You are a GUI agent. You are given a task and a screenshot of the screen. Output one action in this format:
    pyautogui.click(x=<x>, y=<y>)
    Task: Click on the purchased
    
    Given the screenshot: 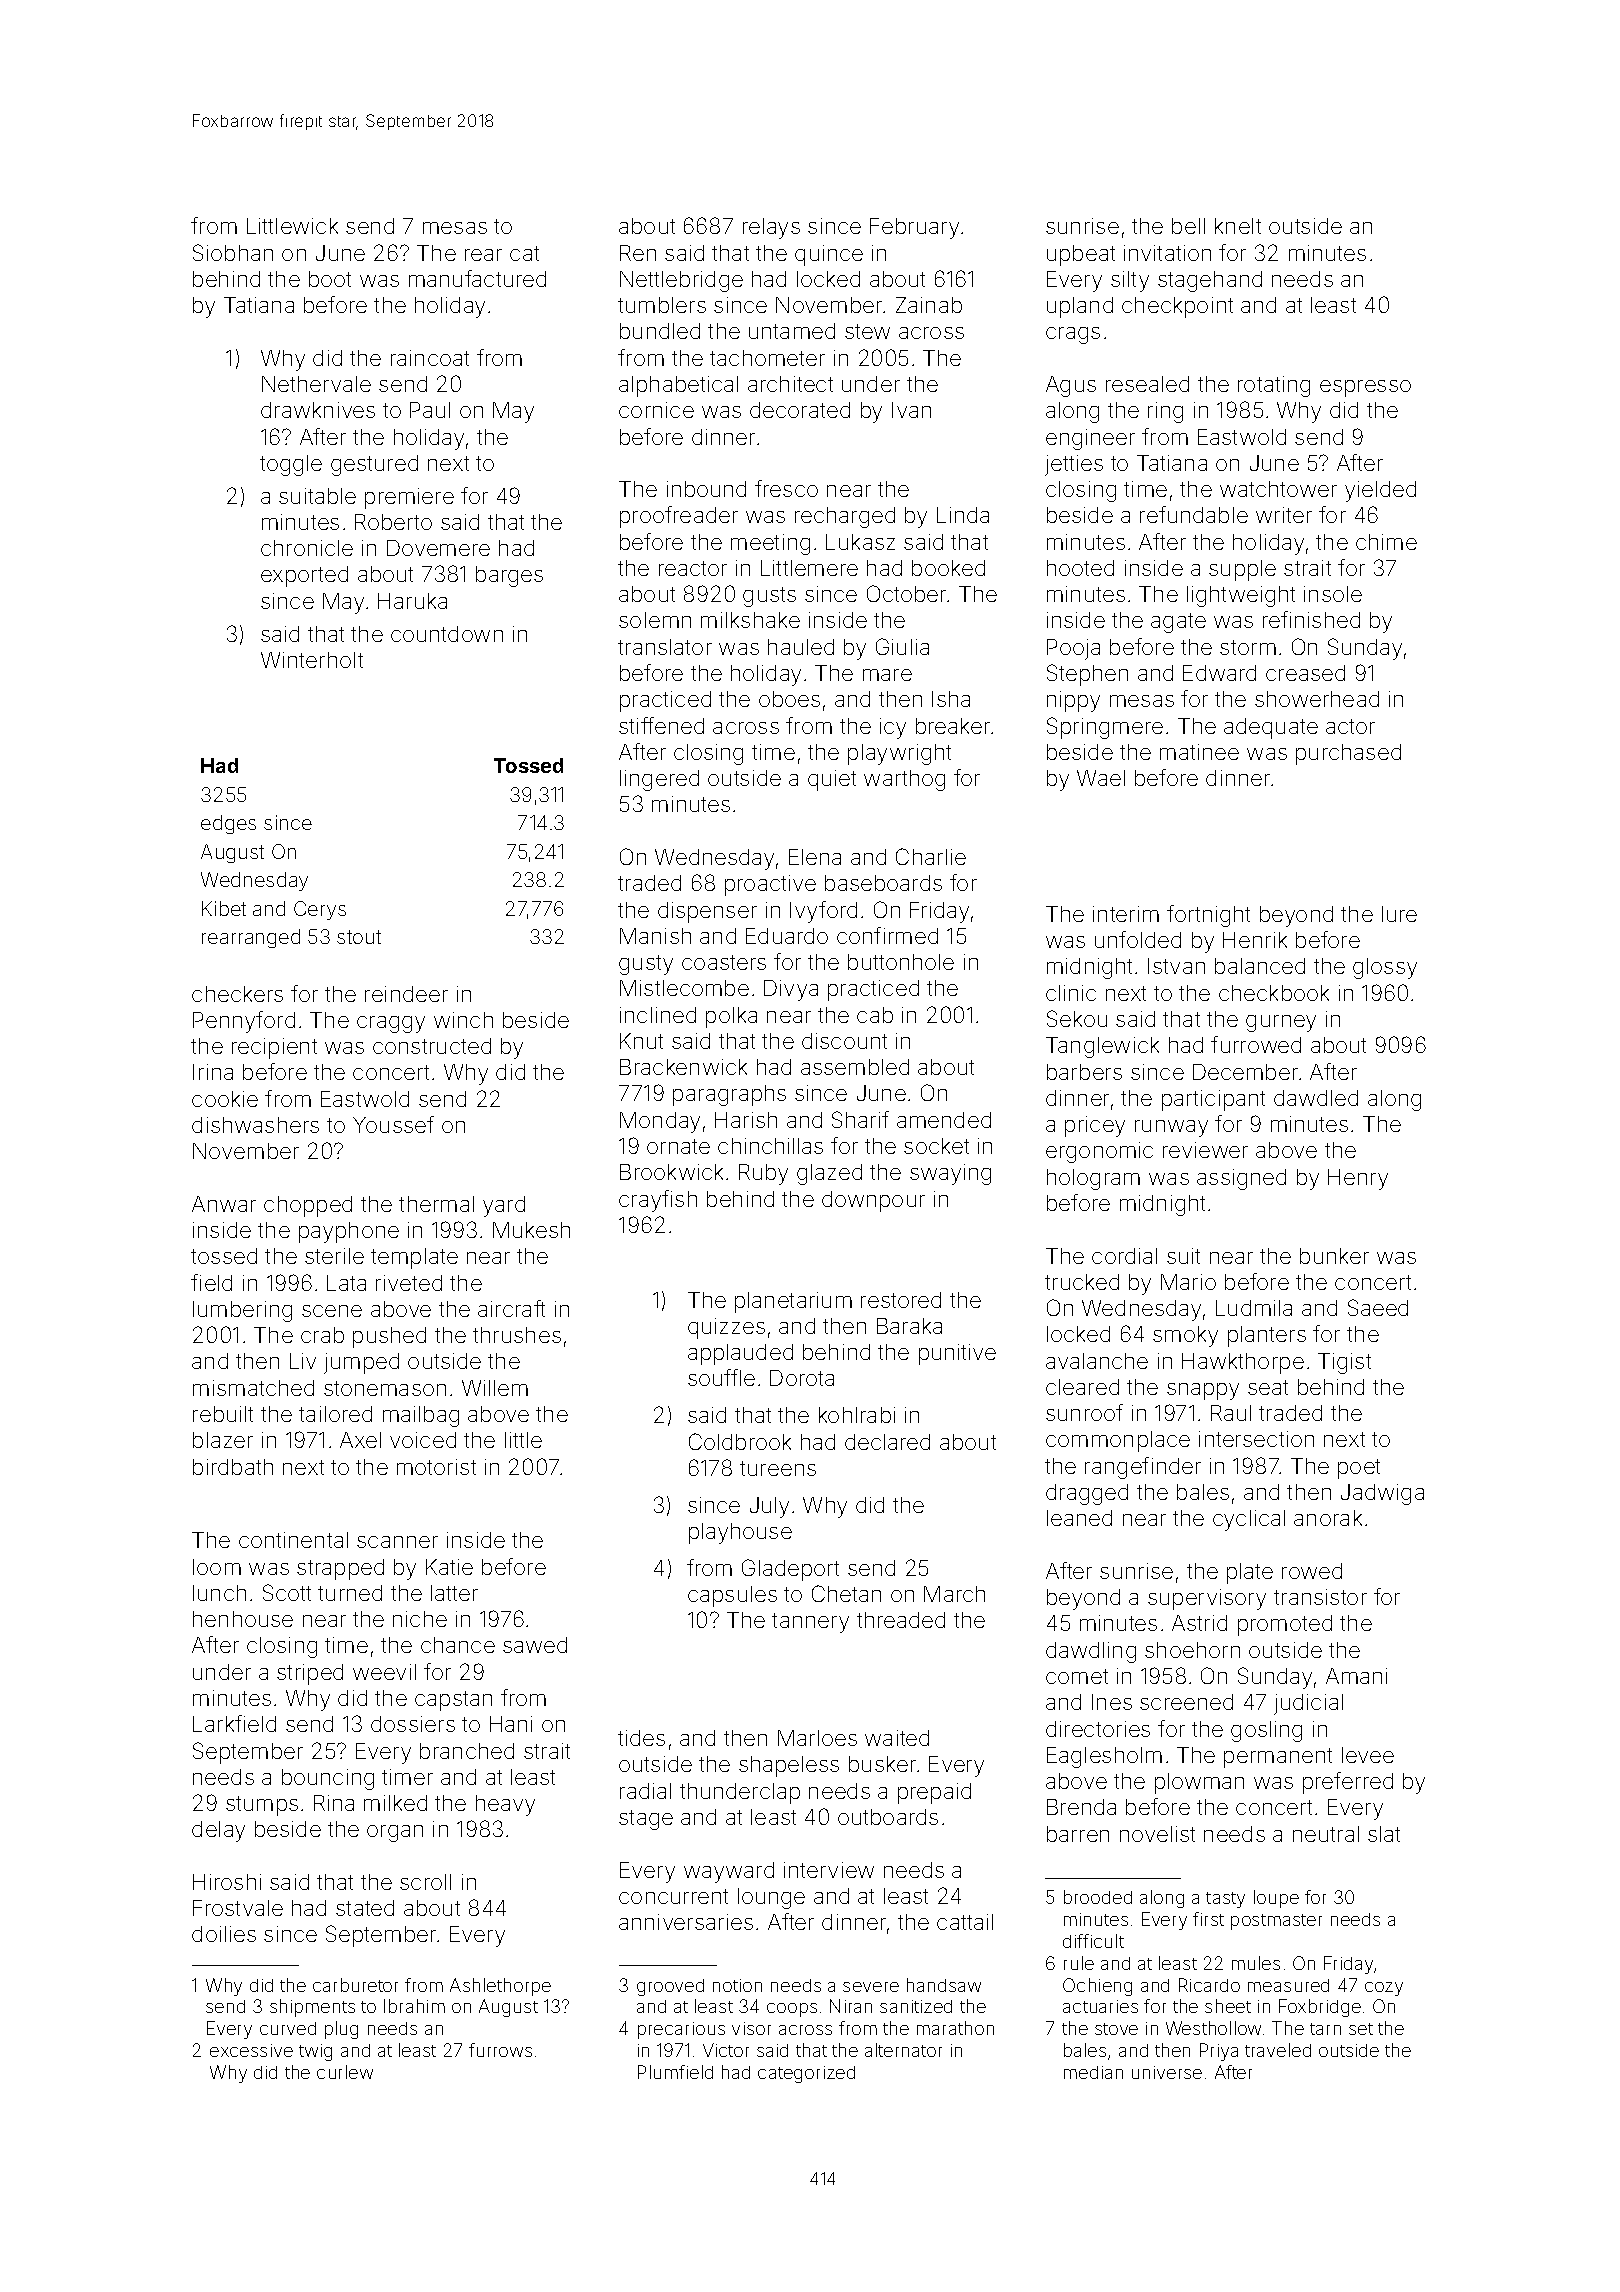 What is the action you would take?
    pyautogui.click(x=1348, y=754)
